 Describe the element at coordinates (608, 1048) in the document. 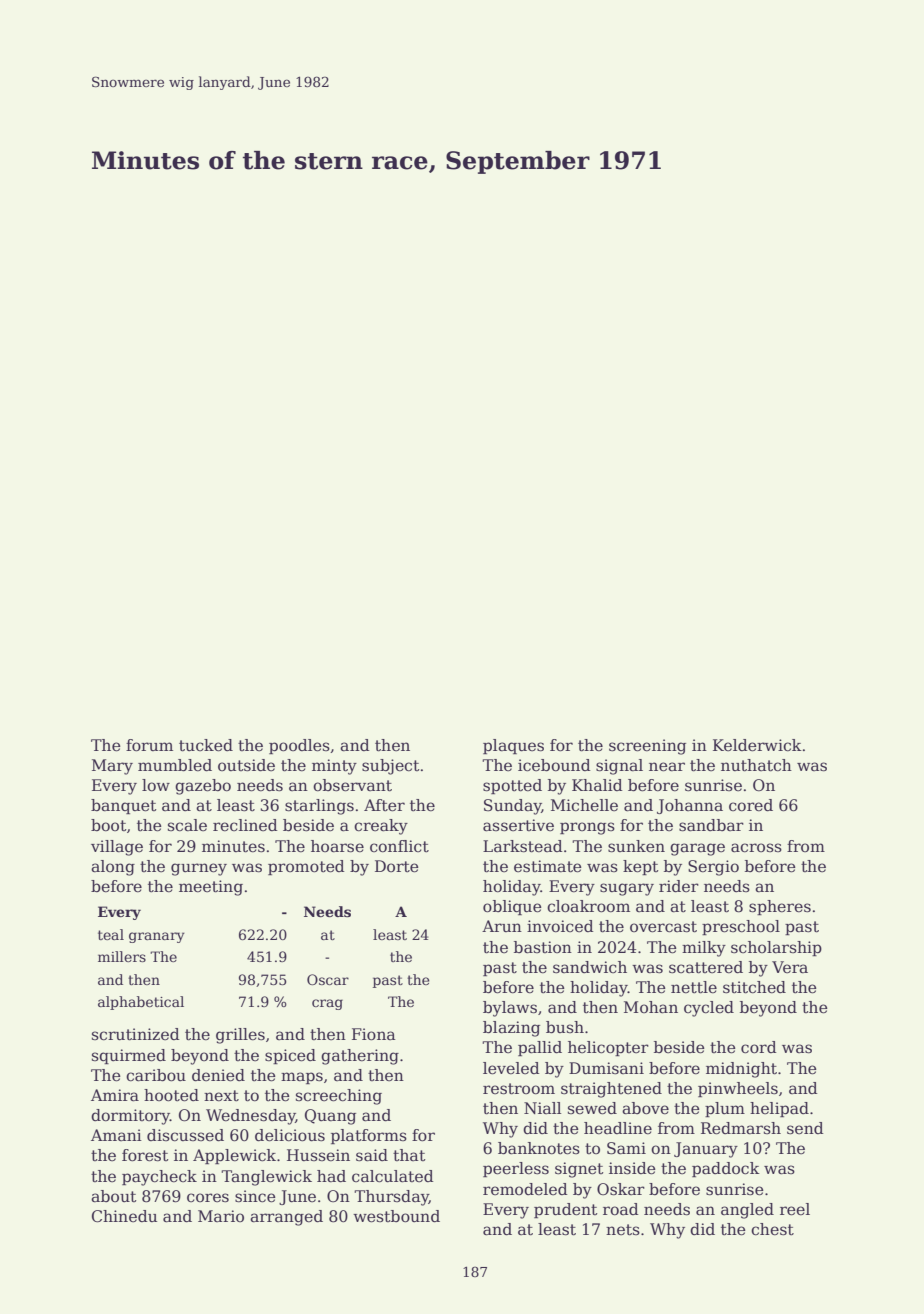

I see `helicopter` at that location.
